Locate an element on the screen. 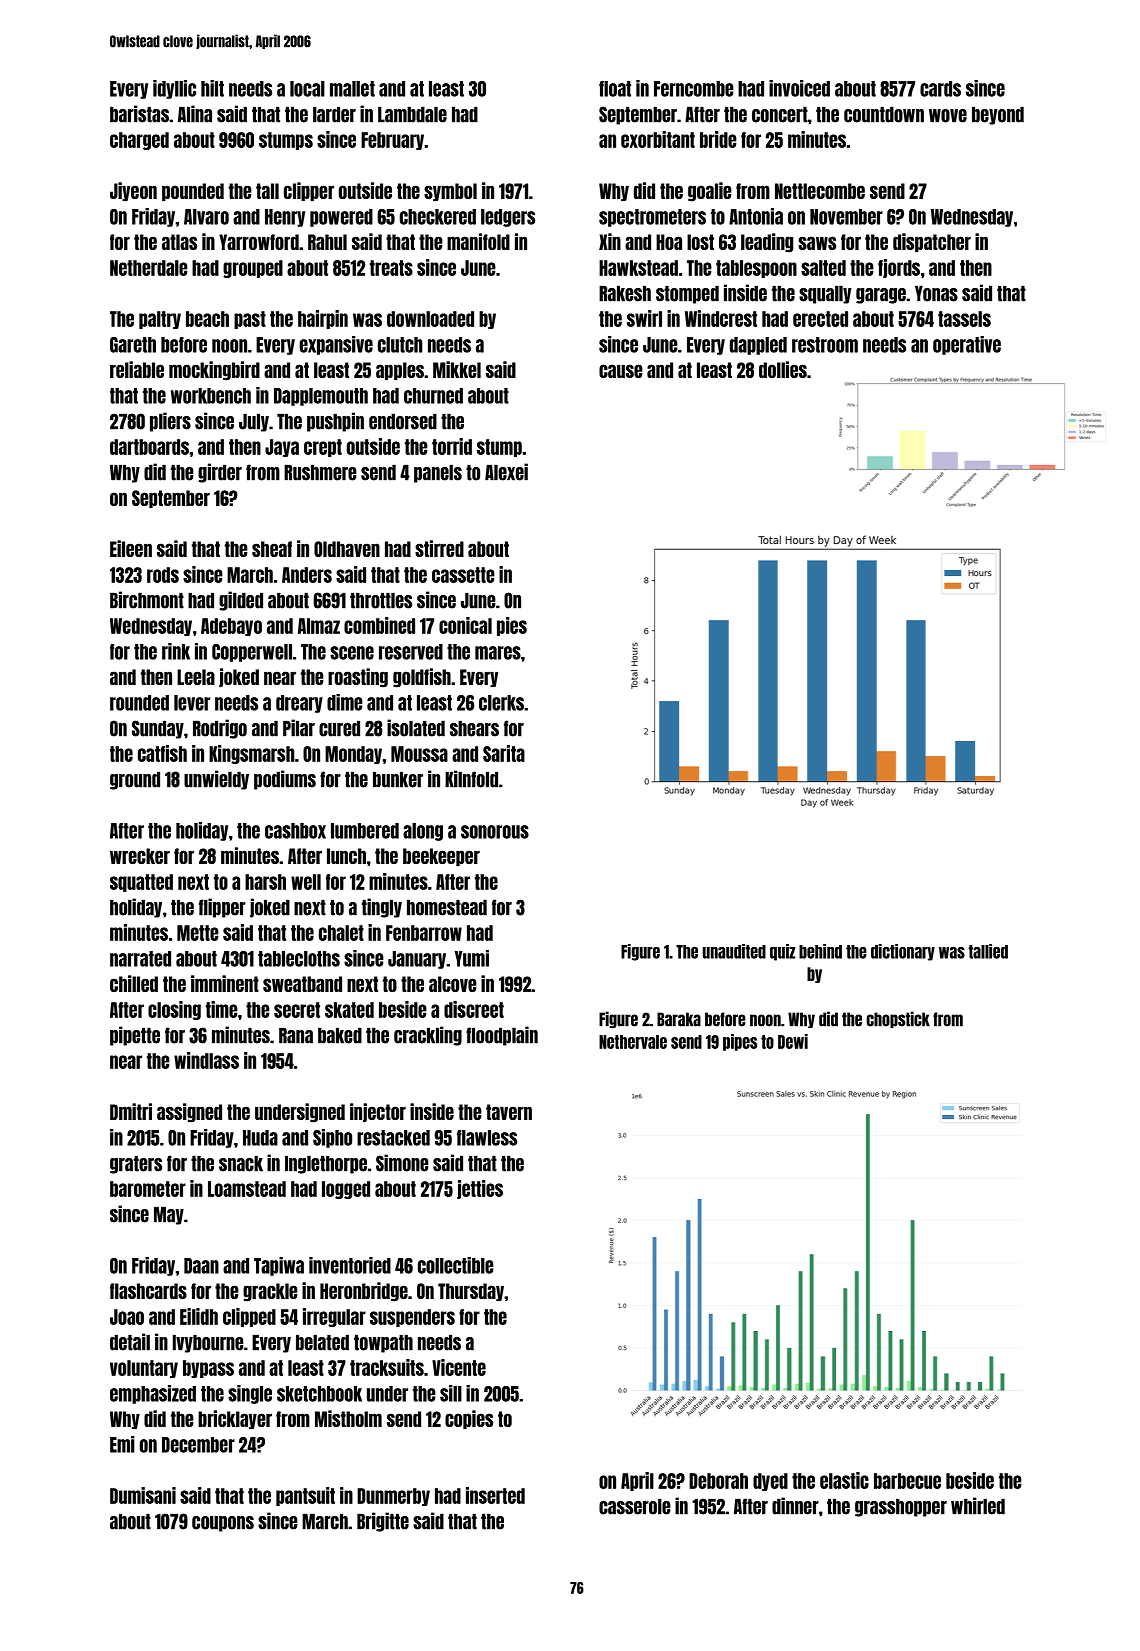 The height and width of the screenshot is (1651, 1140). inserted is located at coordinates (495, 1495).
